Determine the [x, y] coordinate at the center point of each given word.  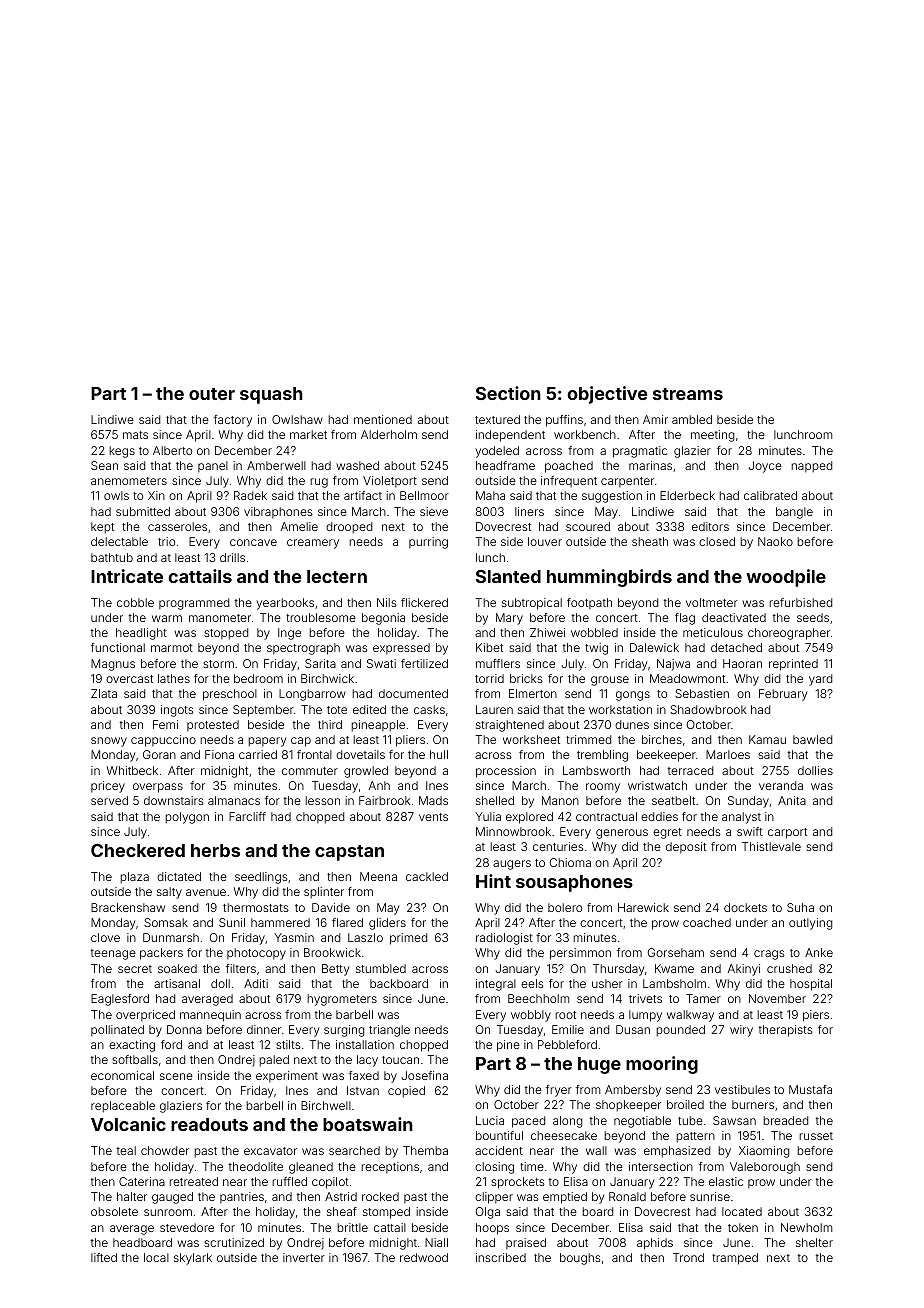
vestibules [742, 1089]
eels [532, 983]
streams [688, 394]
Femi [165, 724]
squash [271, 395]
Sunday [748, 802]
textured [497, 419]
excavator [270, 1151]
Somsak [166, 922]
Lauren [494, 709]
